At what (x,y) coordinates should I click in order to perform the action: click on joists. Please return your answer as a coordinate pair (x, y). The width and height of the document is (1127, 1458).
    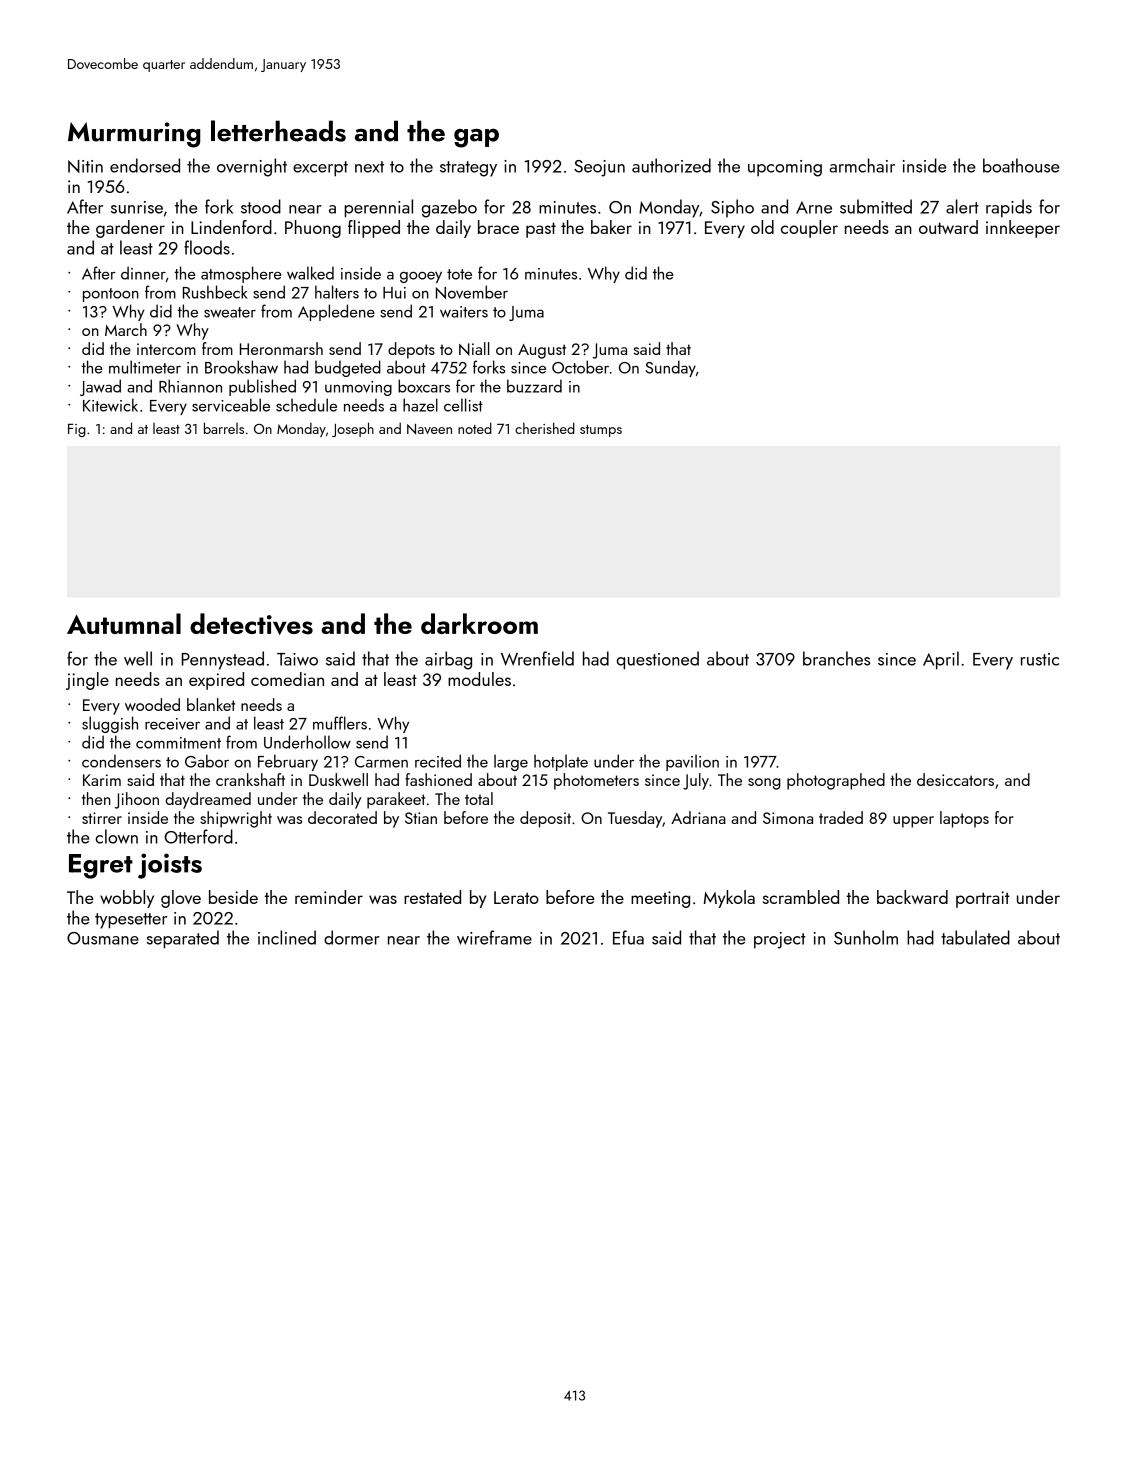
    Looking at the image, I should click on (170, 866).
